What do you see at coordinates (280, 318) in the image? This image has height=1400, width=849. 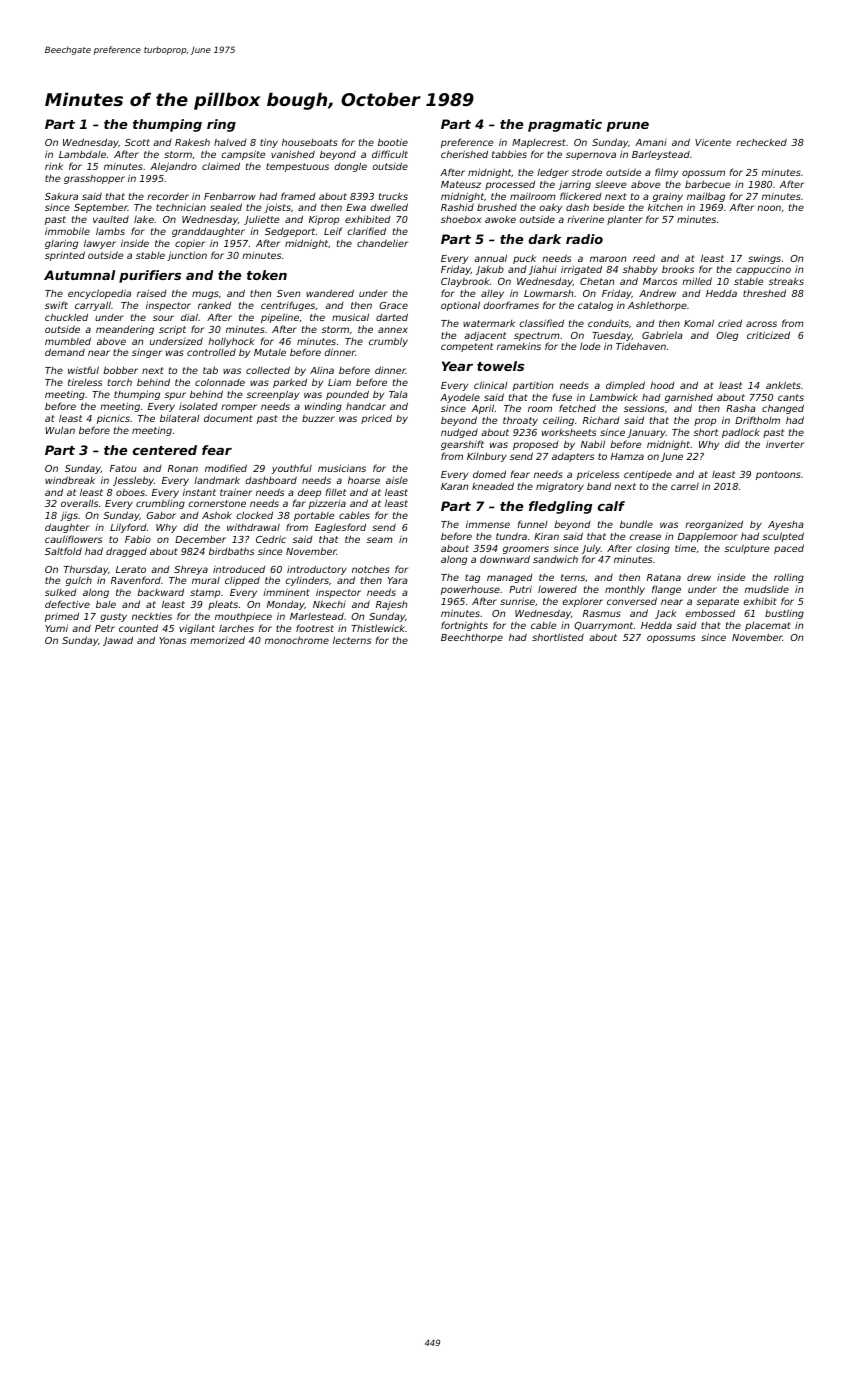 I see `pipeline` at bounding box center [280, 318].
